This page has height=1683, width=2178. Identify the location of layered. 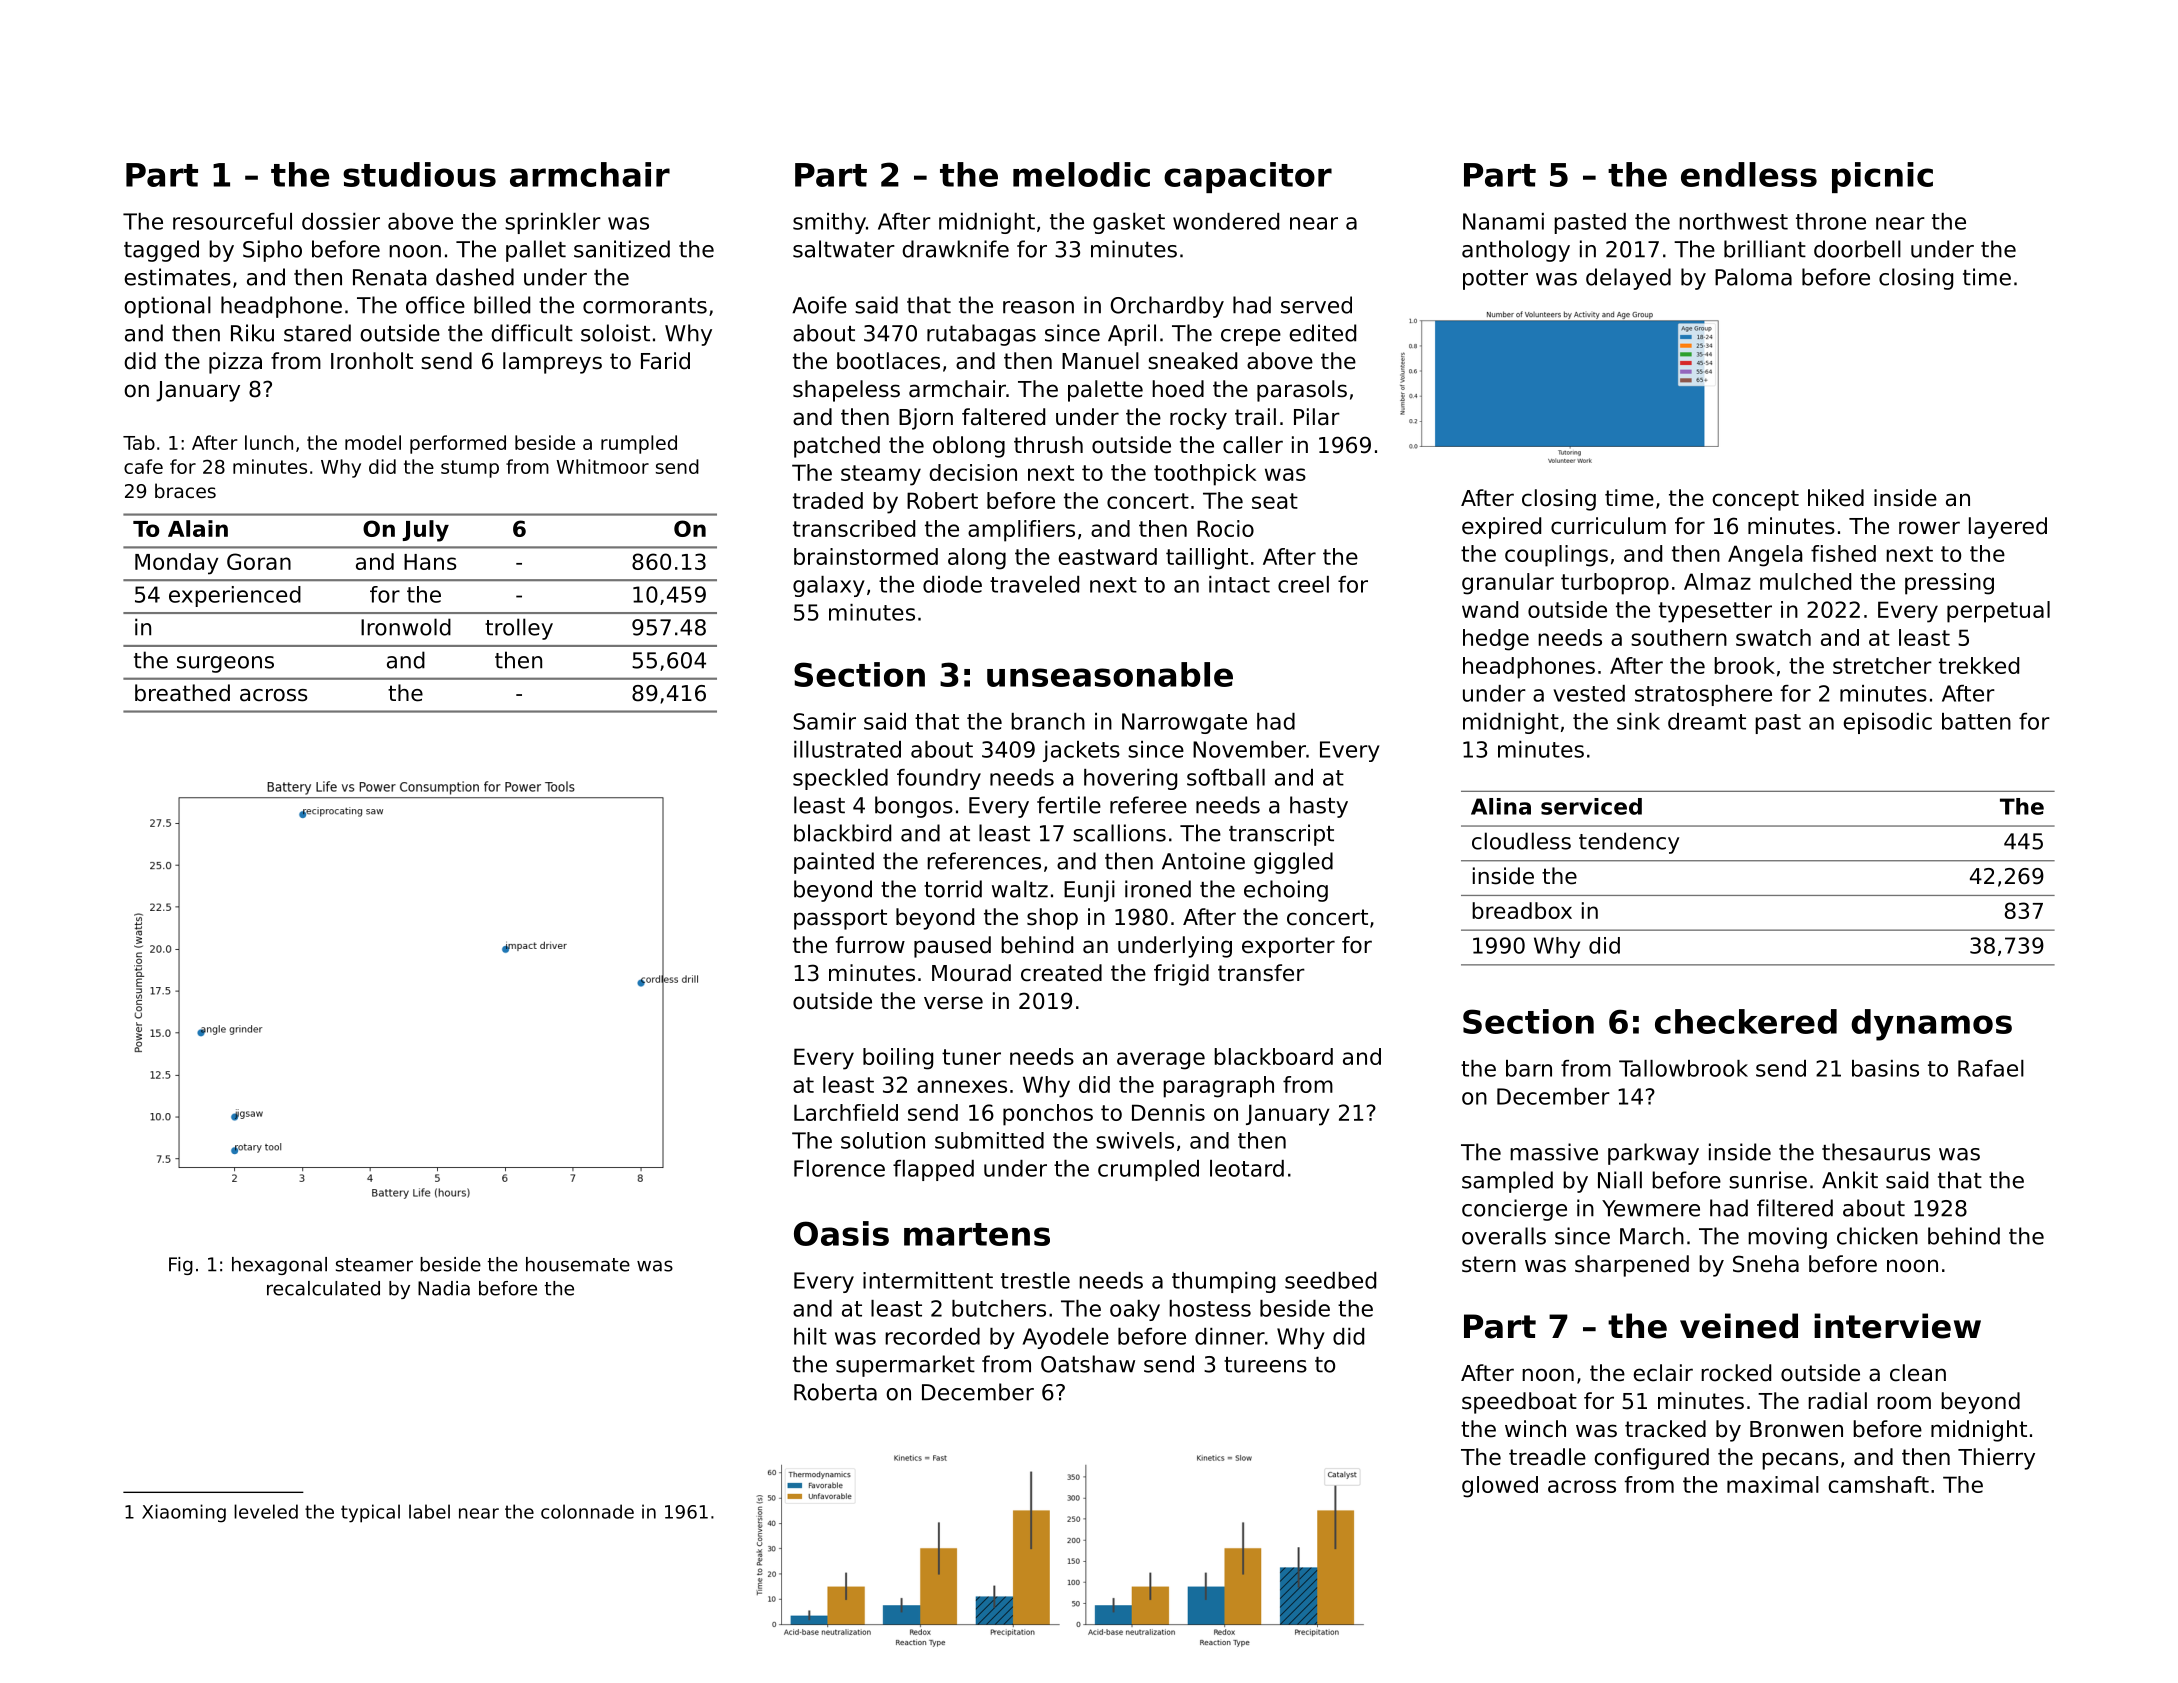
(2008, 528).
